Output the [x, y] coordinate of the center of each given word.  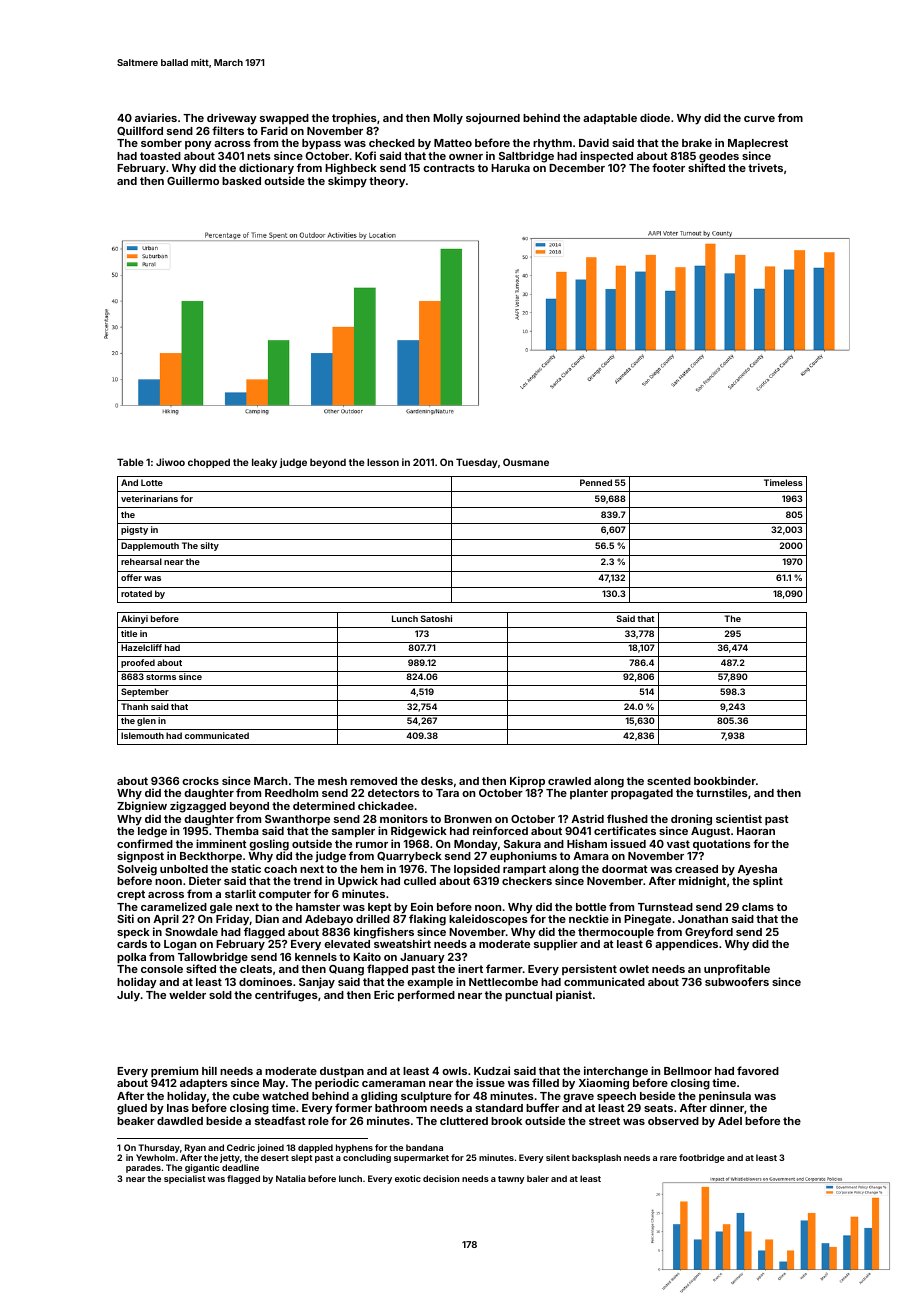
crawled [569, 781]
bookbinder [725, 780]
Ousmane [526, 462]
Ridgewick [419, 832]
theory [387, 182]
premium [174, 1072]
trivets [765, 167]
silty [210, 546]
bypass [321, 144]
